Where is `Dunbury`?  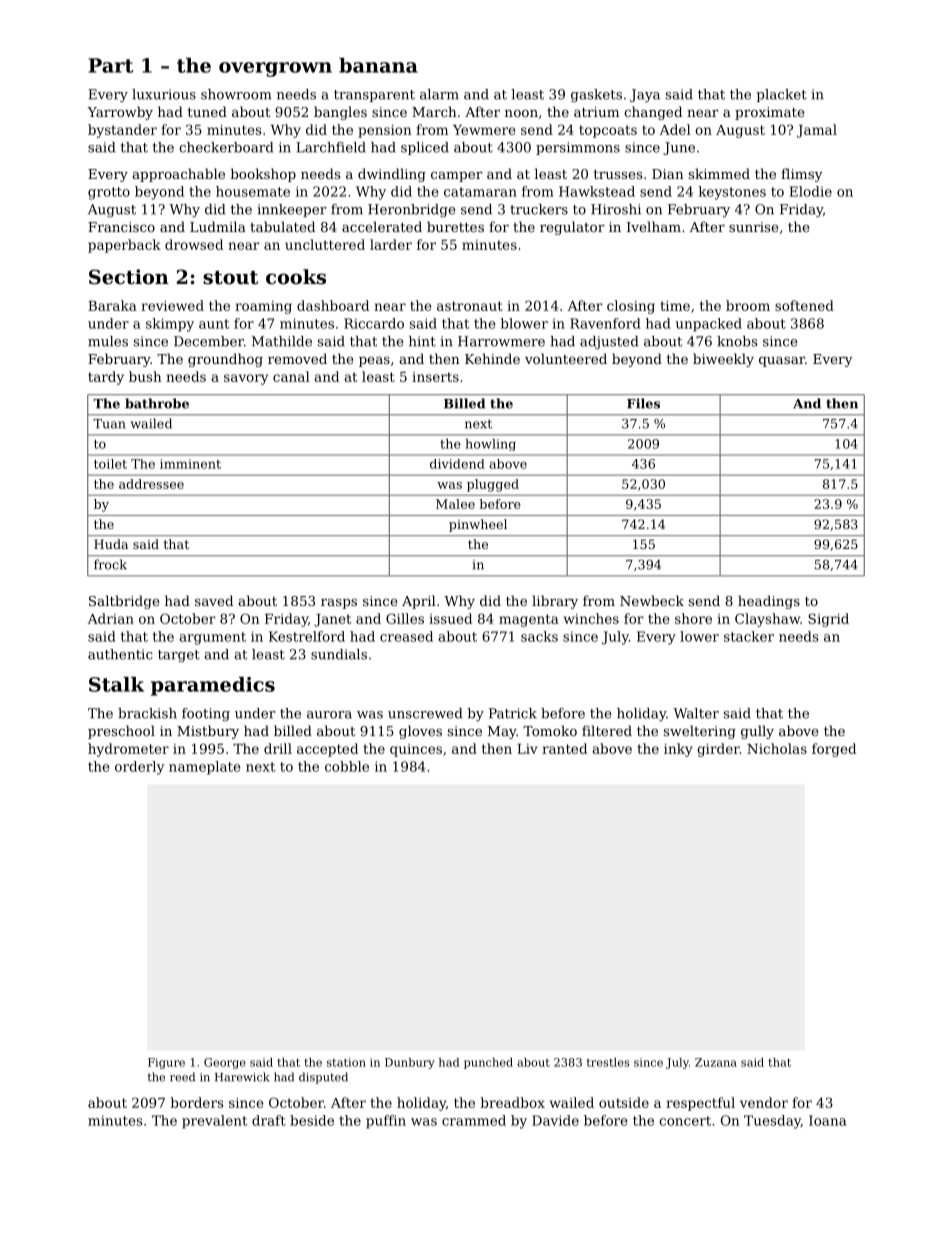 Dunbury is located at coordinates (410, 1063).
